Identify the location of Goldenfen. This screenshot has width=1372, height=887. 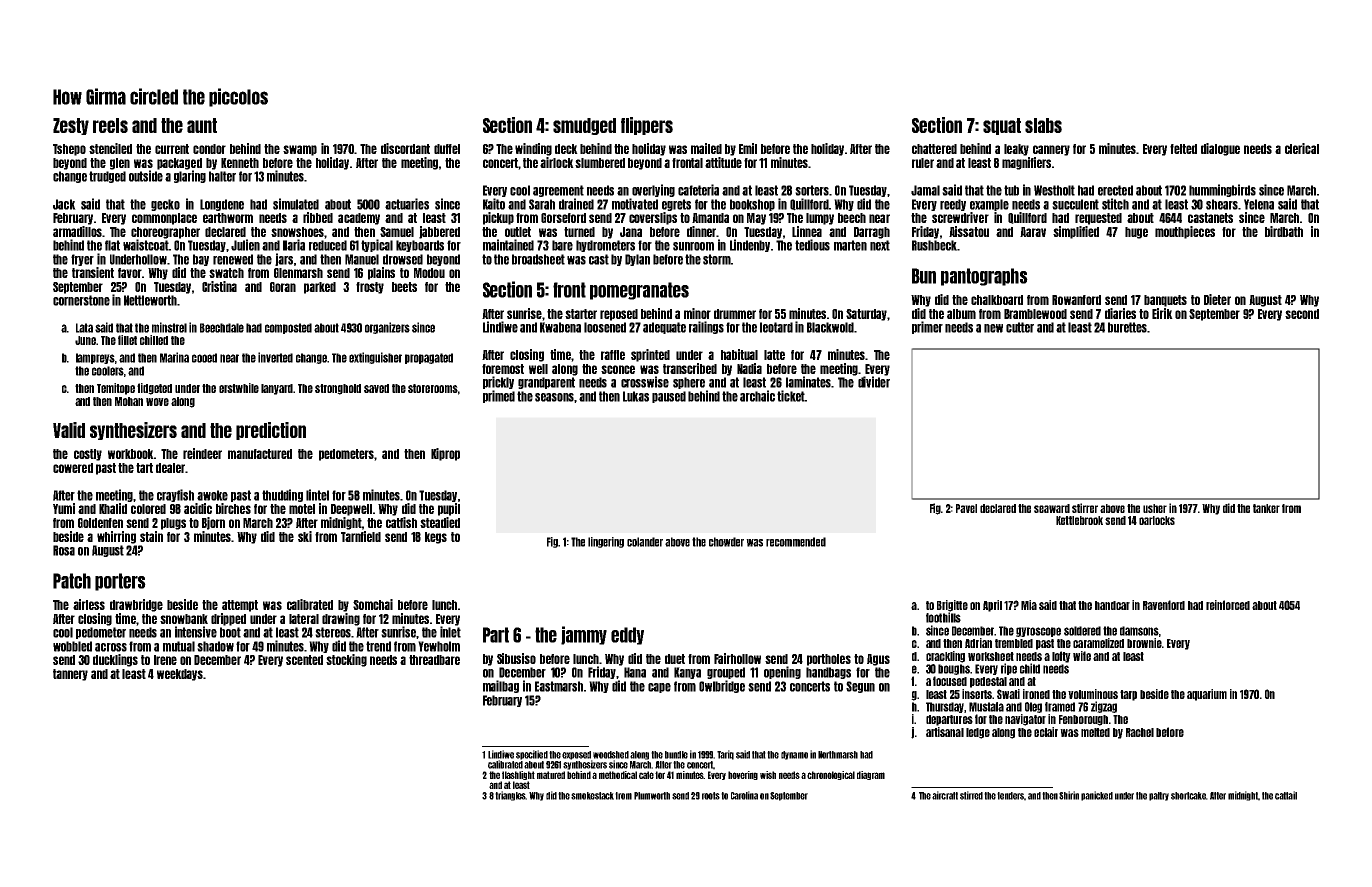
(100, 523).
